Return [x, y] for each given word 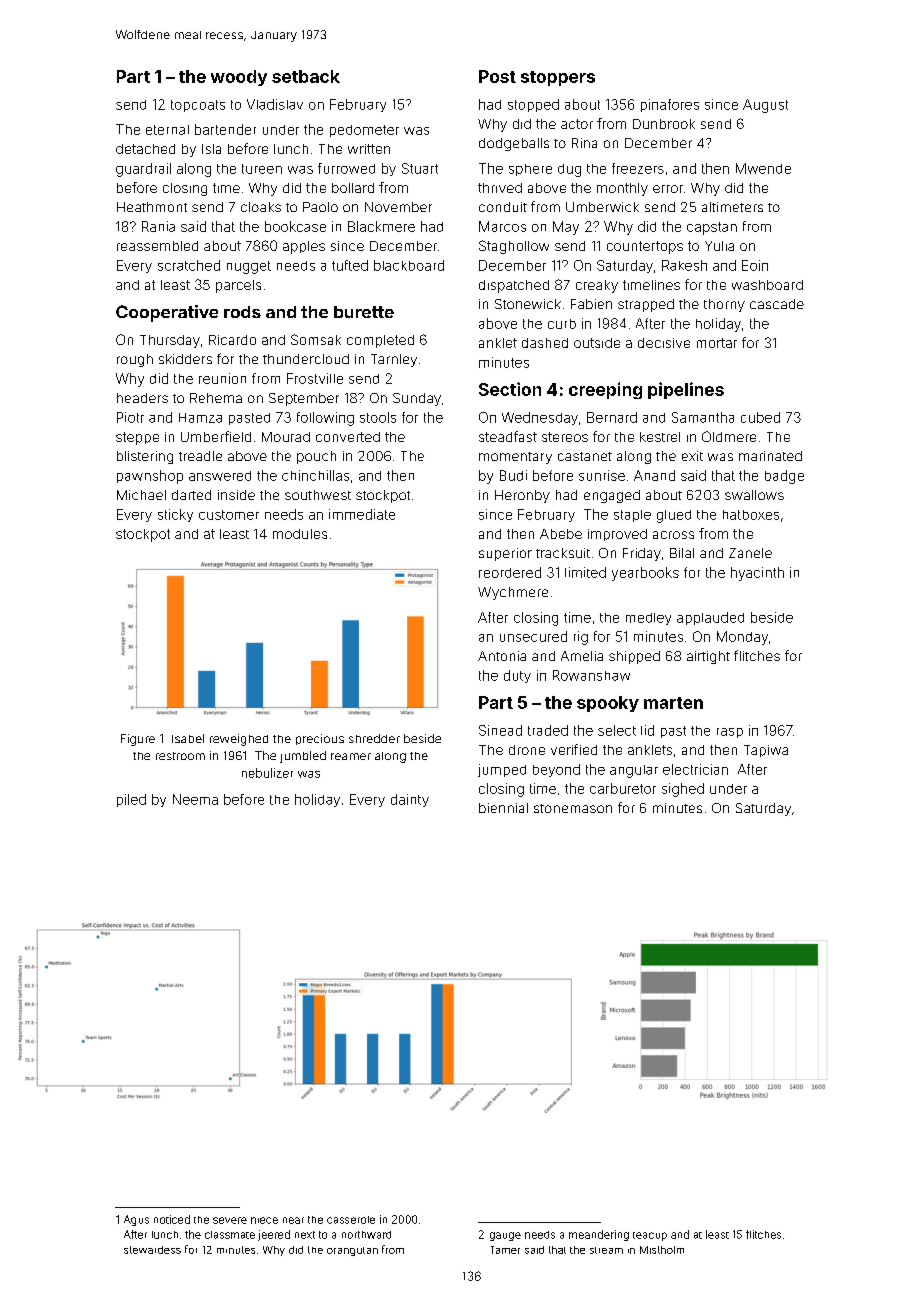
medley [648, 619]
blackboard [409, 265]
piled [131, 800]
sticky [175, 515]
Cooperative [167, 313]
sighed [683, 790]
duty [517, 676]
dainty [410, 800]
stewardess [152, 1250]
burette [364, 312]
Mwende [763, 168]
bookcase [295, 226]
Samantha [703, 417]
